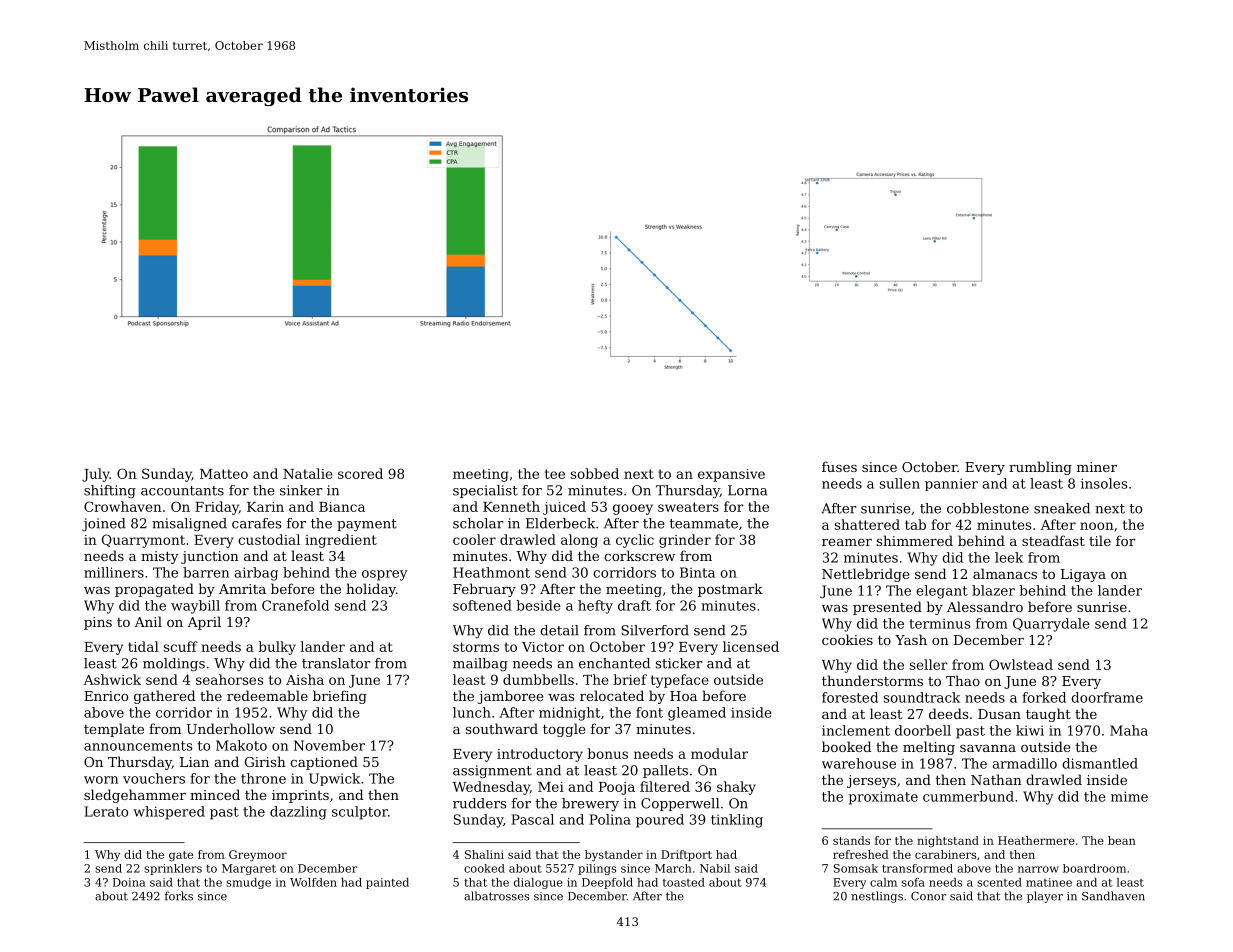 This page has height=952, width=1233. Describe the element at coordinates (258, 856) in the page. I see `Greymoor` at that location.
